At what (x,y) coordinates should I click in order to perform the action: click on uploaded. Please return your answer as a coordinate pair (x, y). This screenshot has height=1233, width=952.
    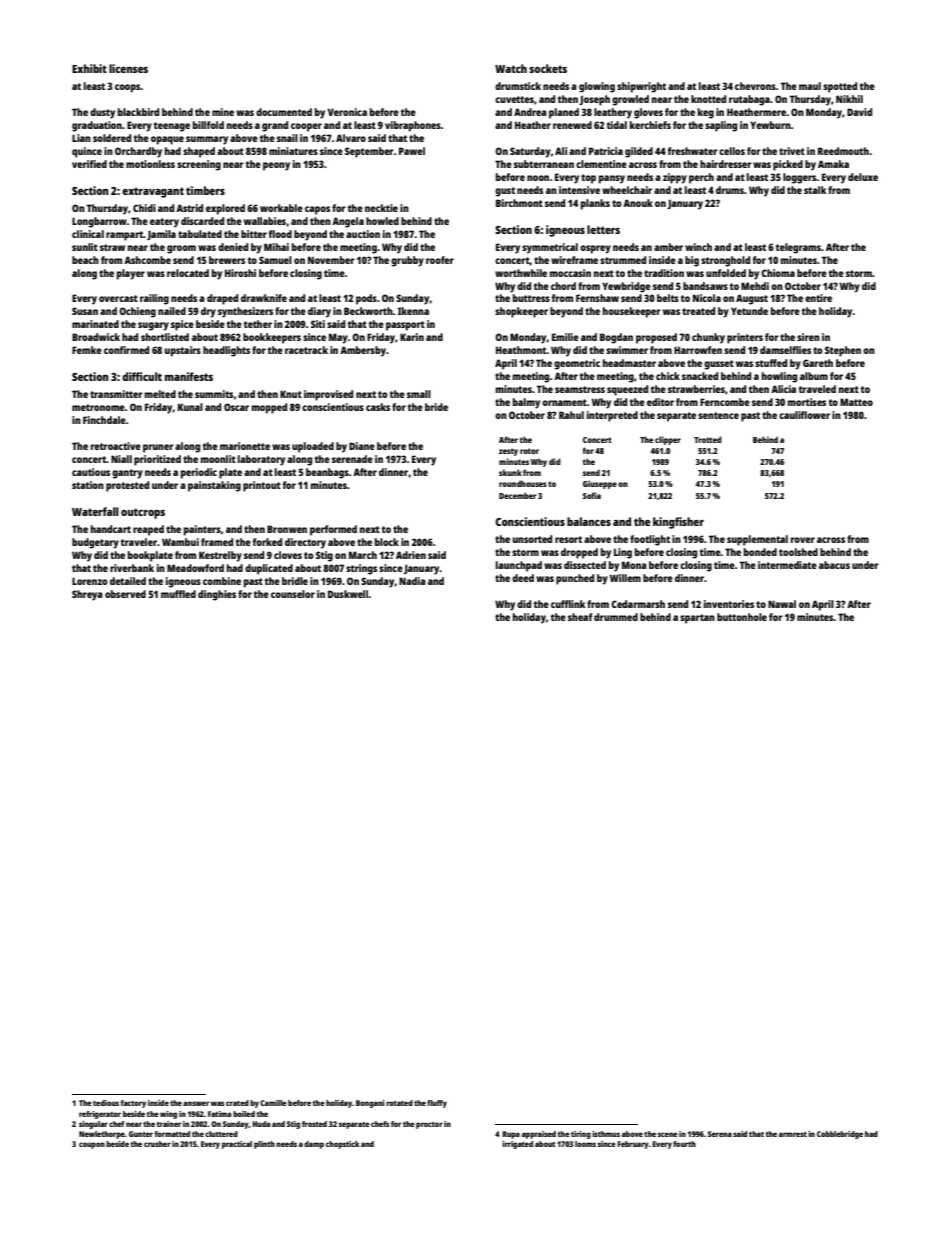
    Looking at the image, I should click on (313, 447).
